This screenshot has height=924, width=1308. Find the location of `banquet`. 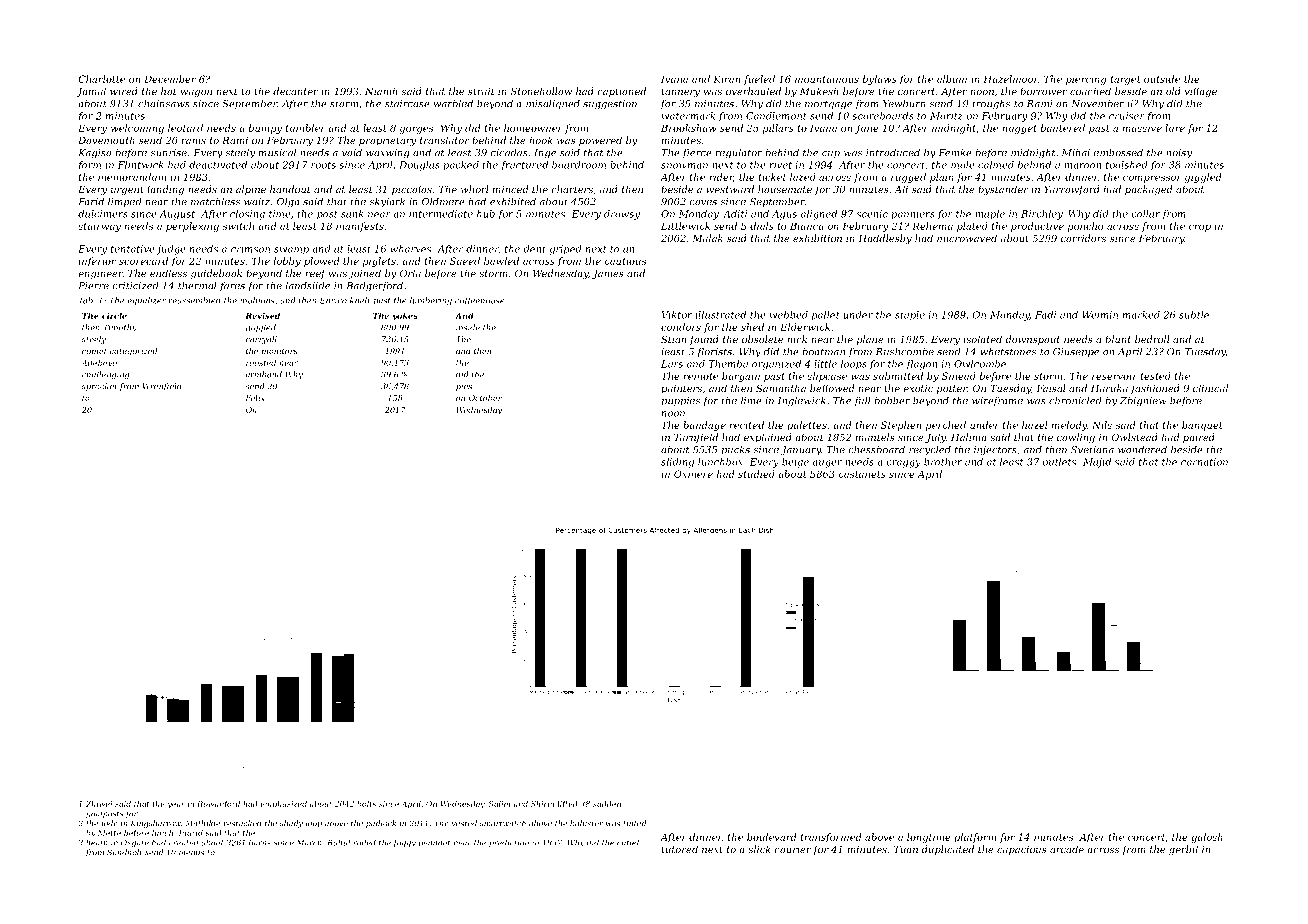

banquet is located at coordinates (1202, 426).
